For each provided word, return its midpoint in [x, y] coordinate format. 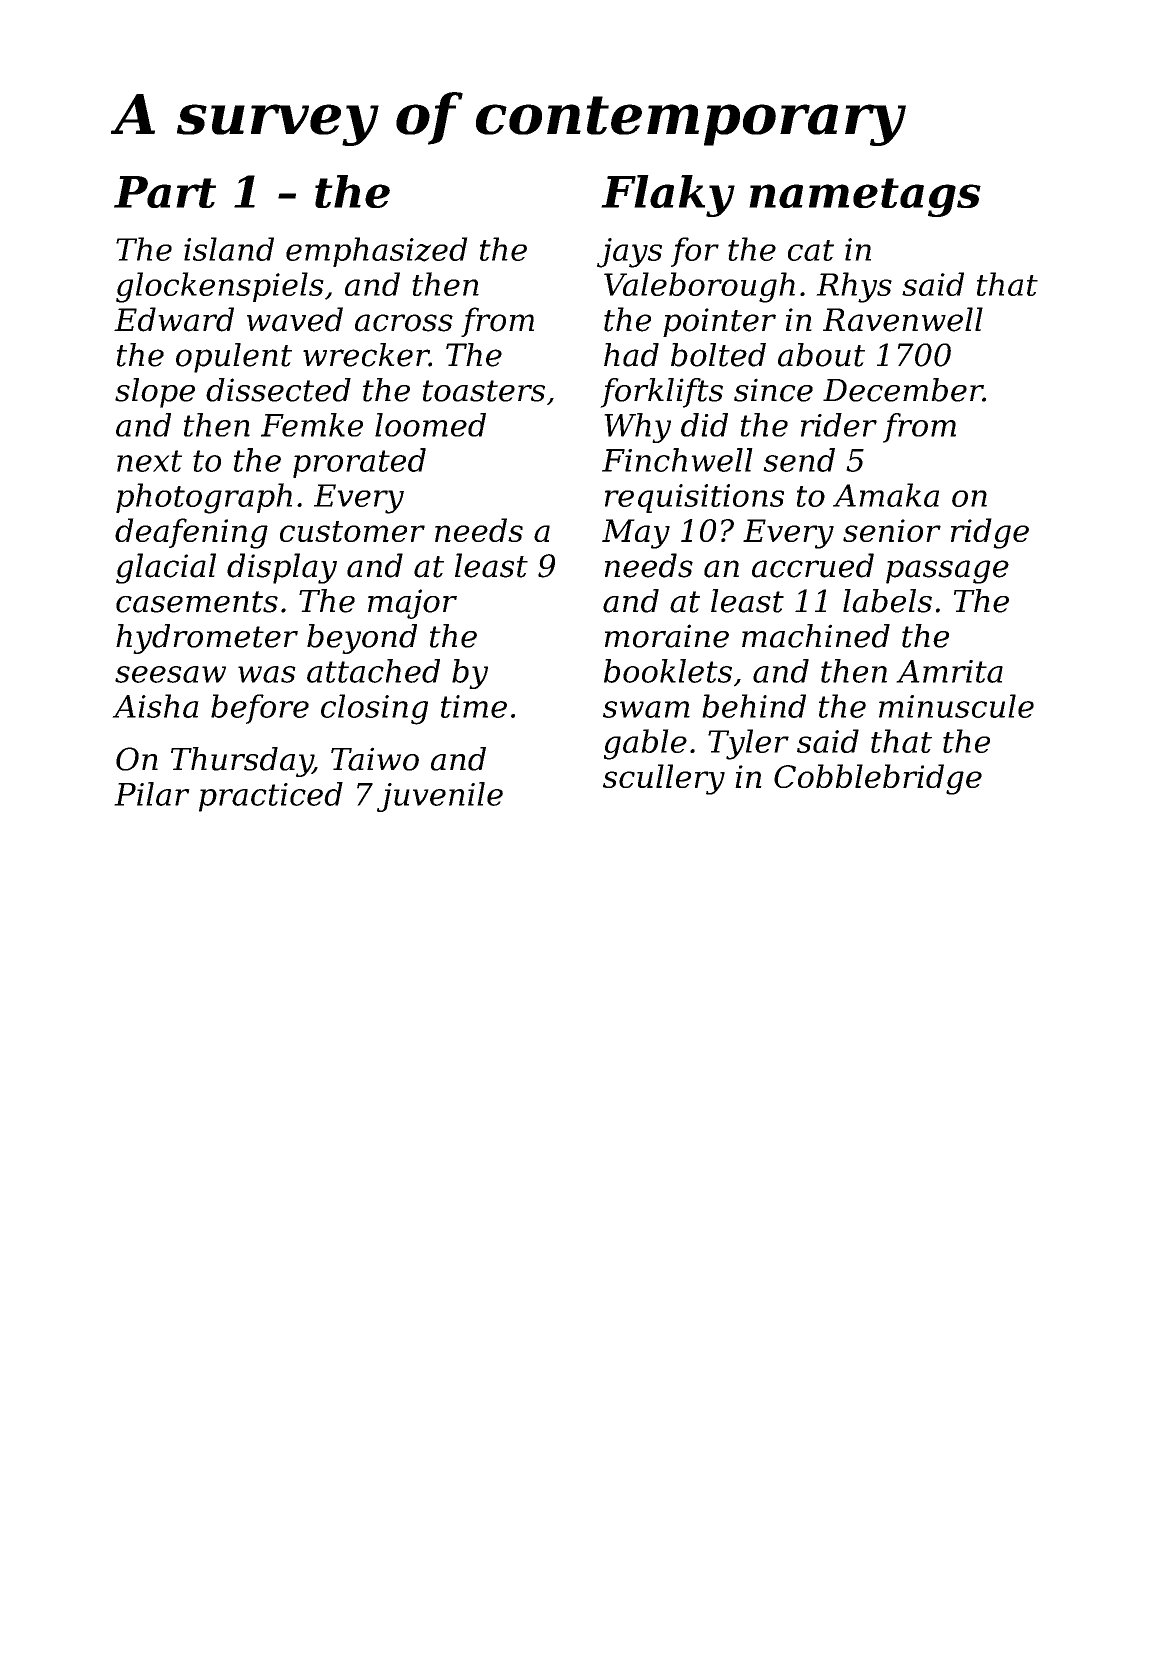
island [229, 249]
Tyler [748, 744]
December [903, 390]
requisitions [694, 498]
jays [629, 253]
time [474, 706]
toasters [484, 391]
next [149, 461]
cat [811, 250]
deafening [191, 533]
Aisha [155, 706]
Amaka [886, 495]
